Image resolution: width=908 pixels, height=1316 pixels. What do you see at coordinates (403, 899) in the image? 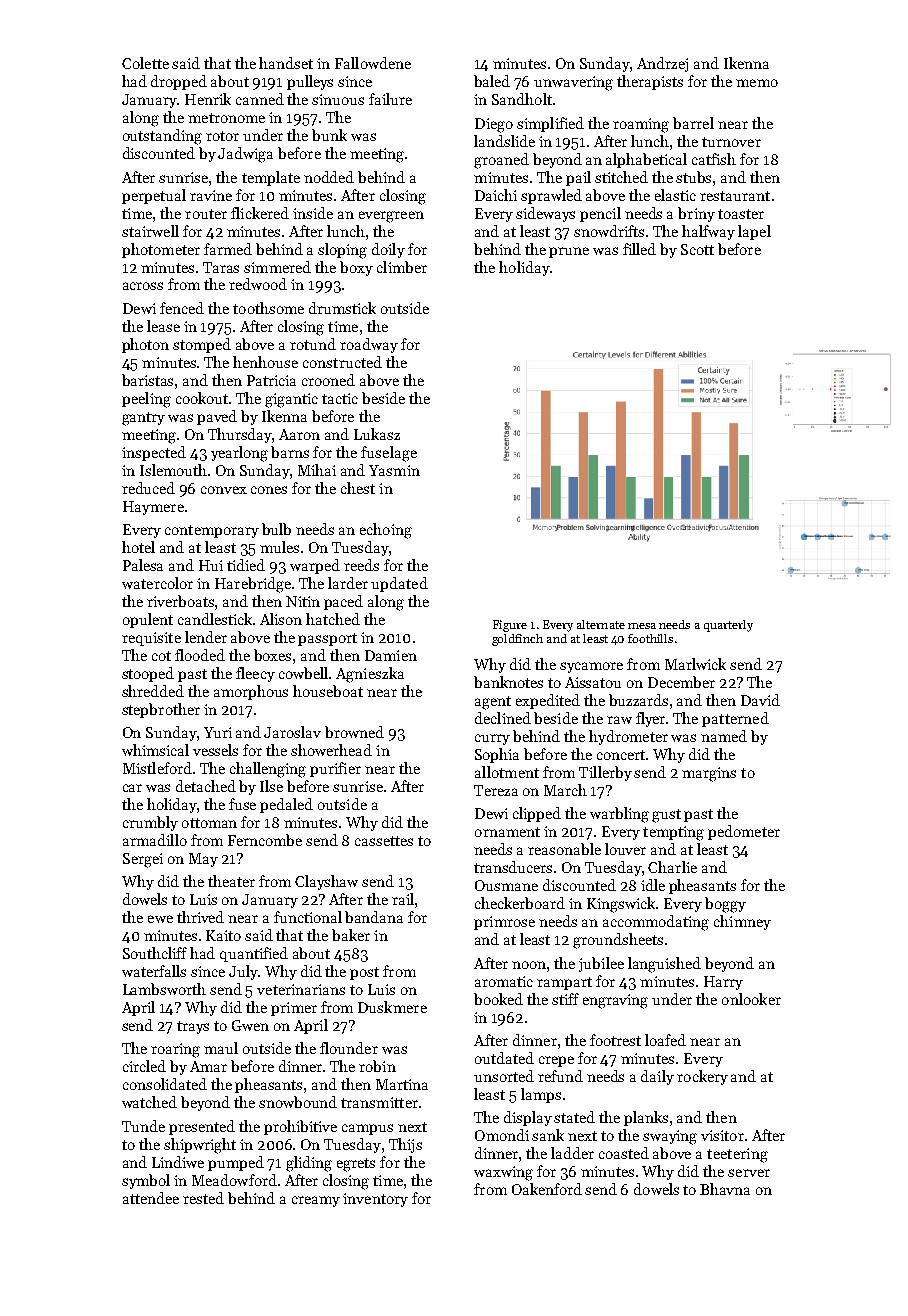
I see `rail` at bounding box center [403, 899].
